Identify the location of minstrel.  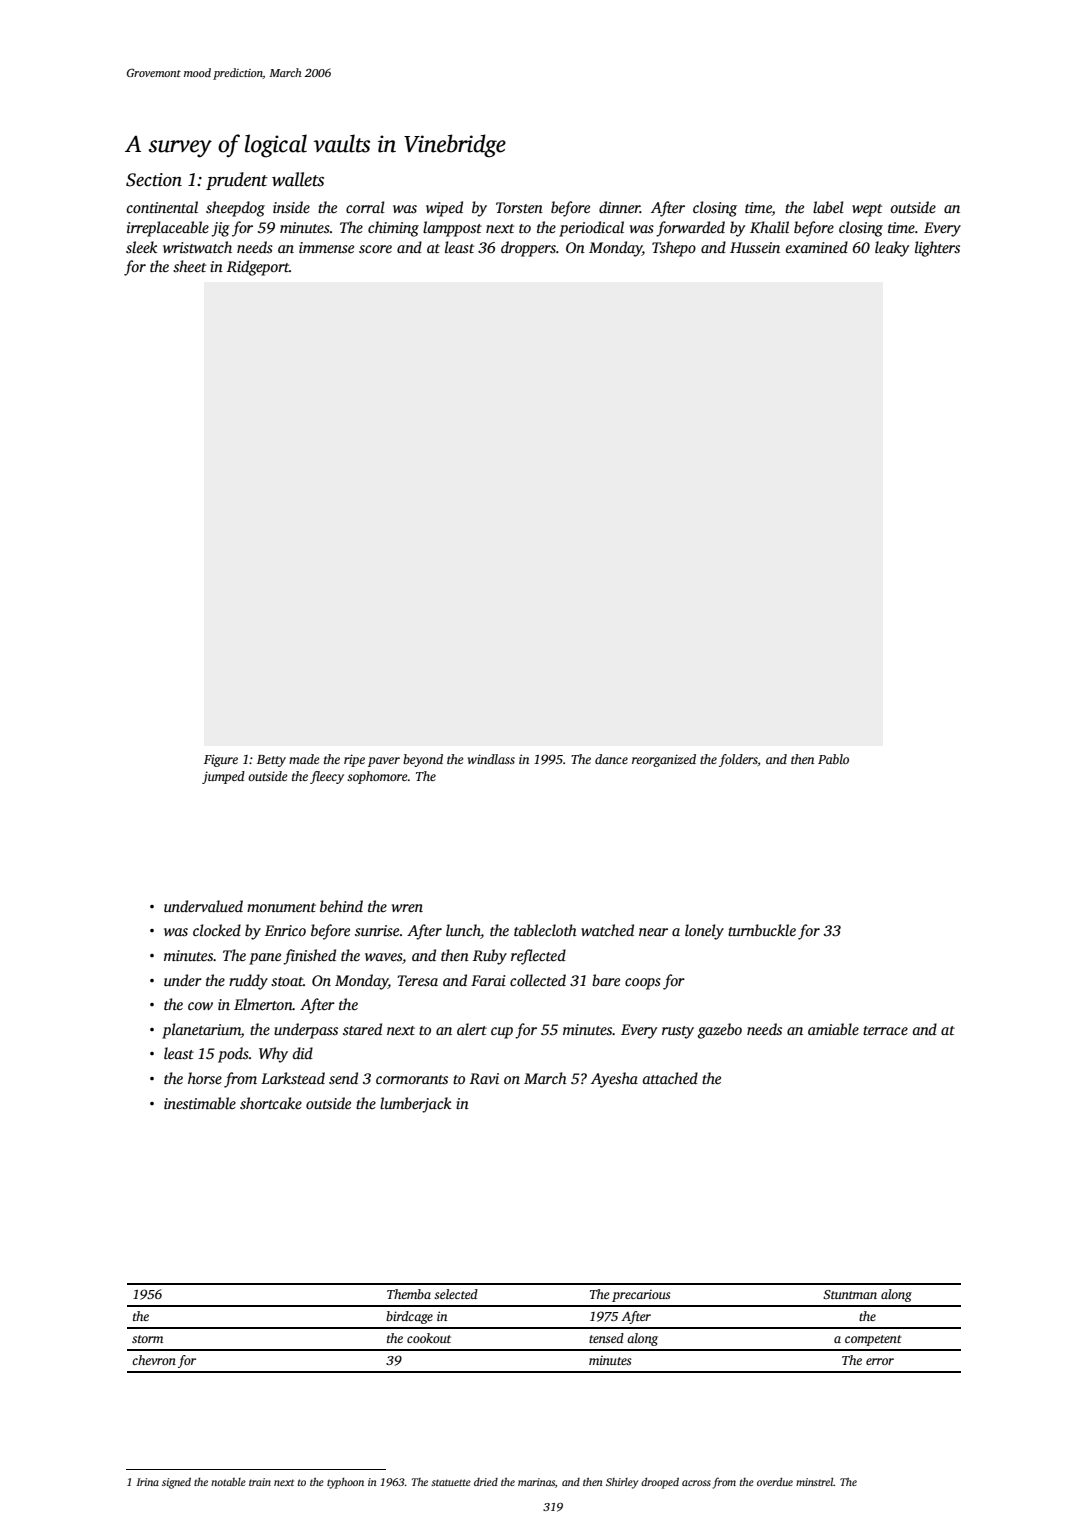
(814, 1482).
